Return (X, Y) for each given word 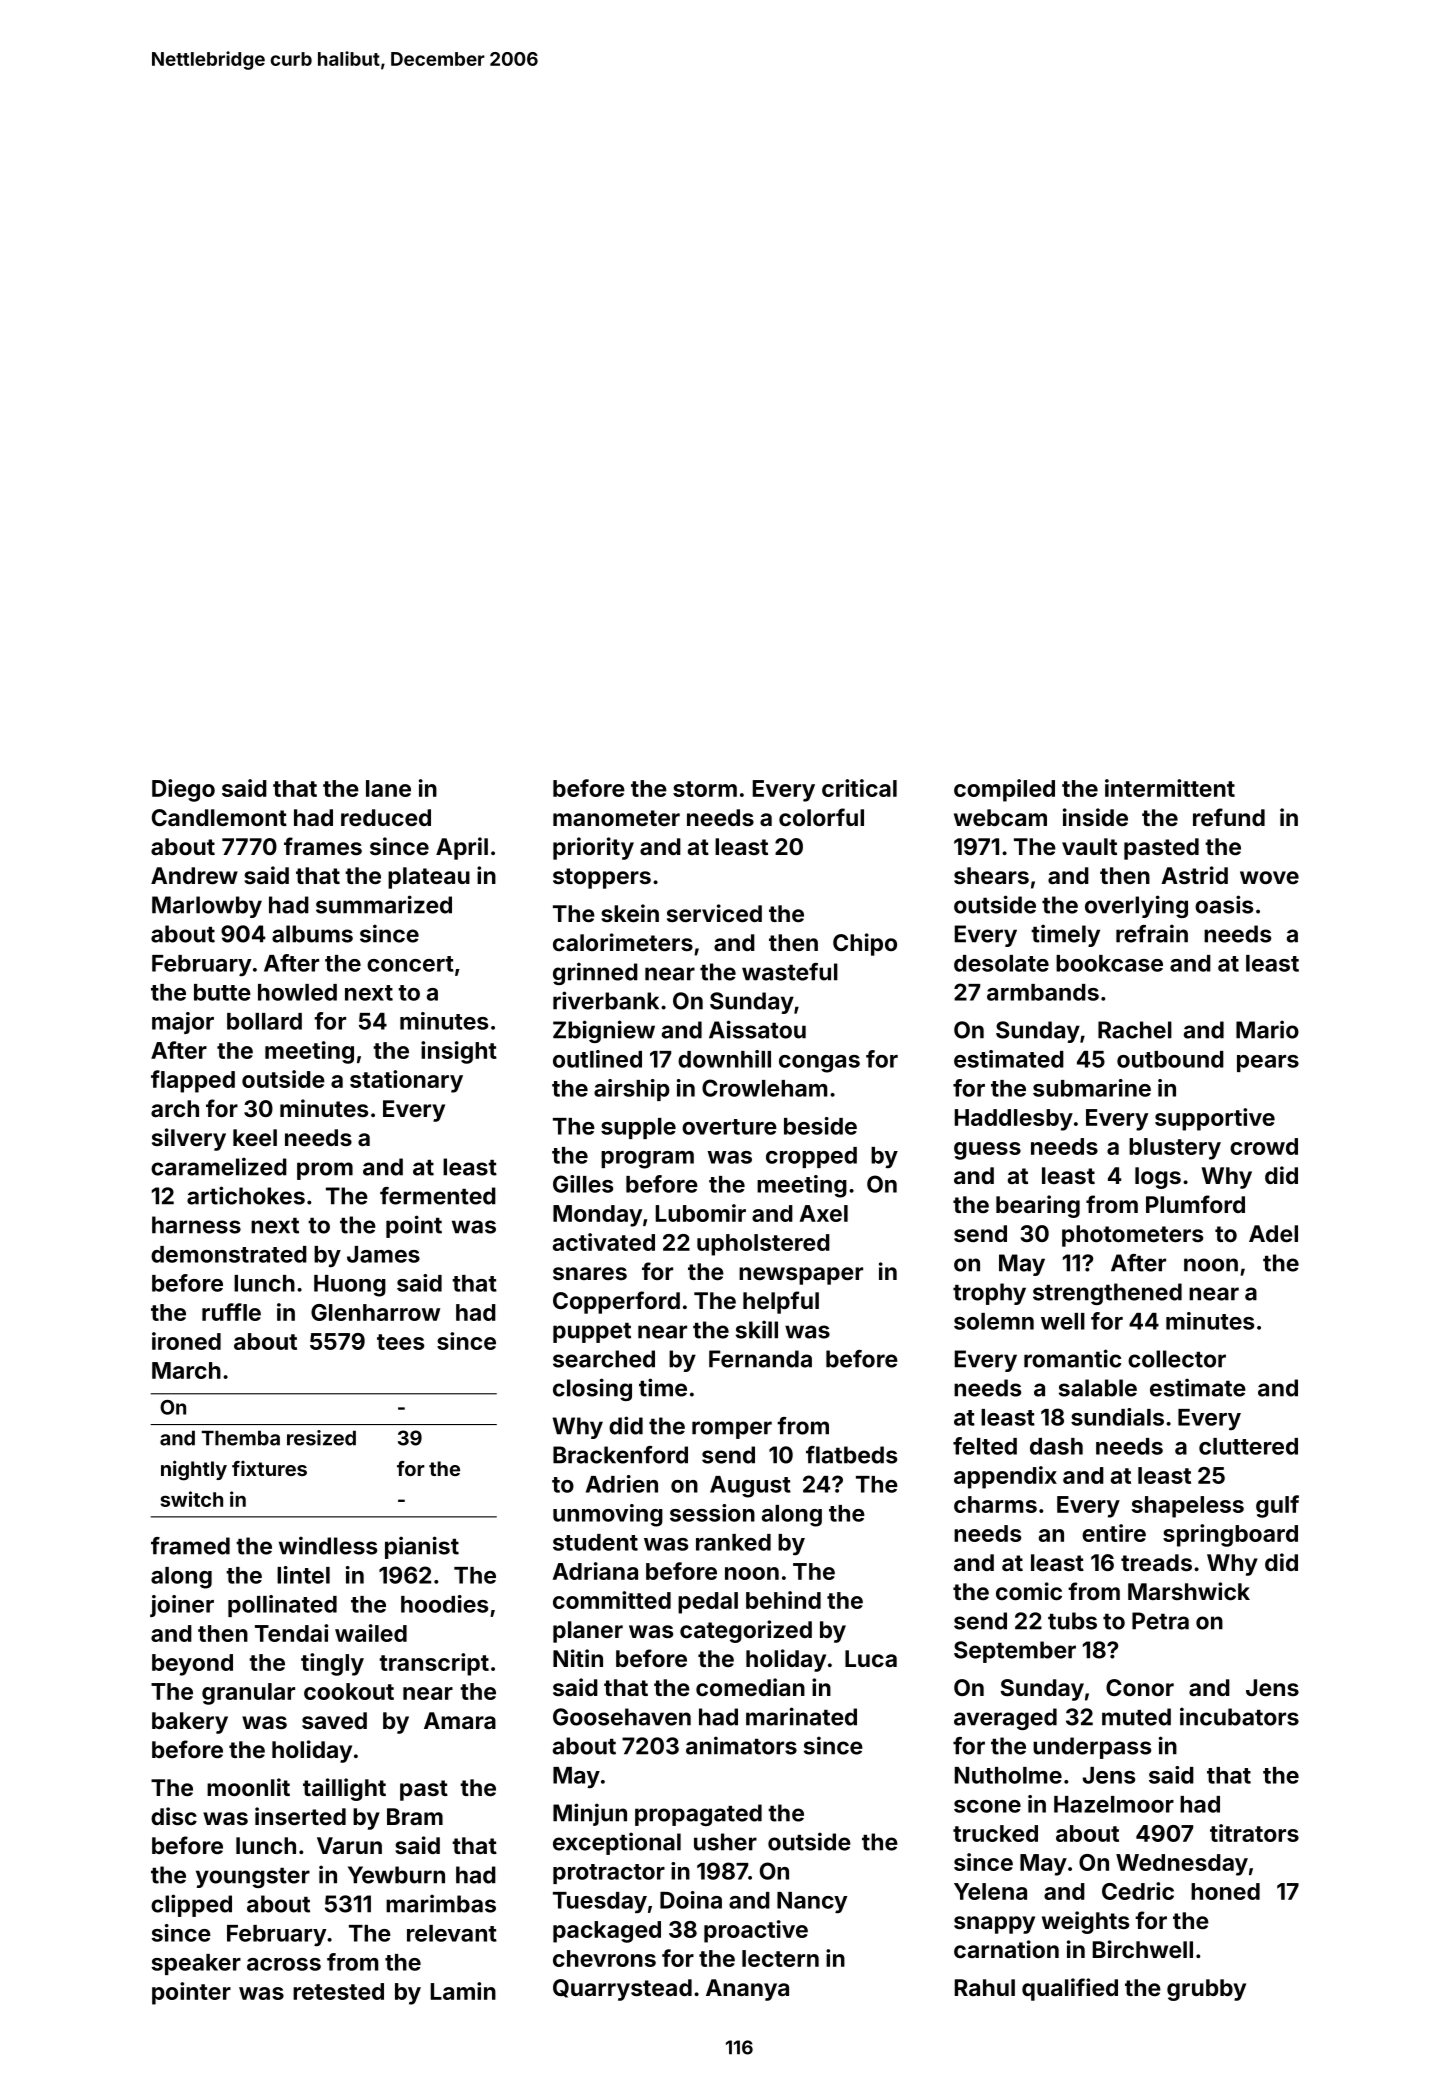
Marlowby (207, 907)
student (595, 1542)
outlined (597, 1059)
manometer (616, 818)
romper (732, 1430)
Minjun (590, 1814)
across (284, 1964)
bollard (264, 1021)
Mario (1267, 1029)
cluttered (1248, 1446)
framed (190, 1546)
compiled (1004, 790)
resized (321, 1438)
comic (1029, 1591)
